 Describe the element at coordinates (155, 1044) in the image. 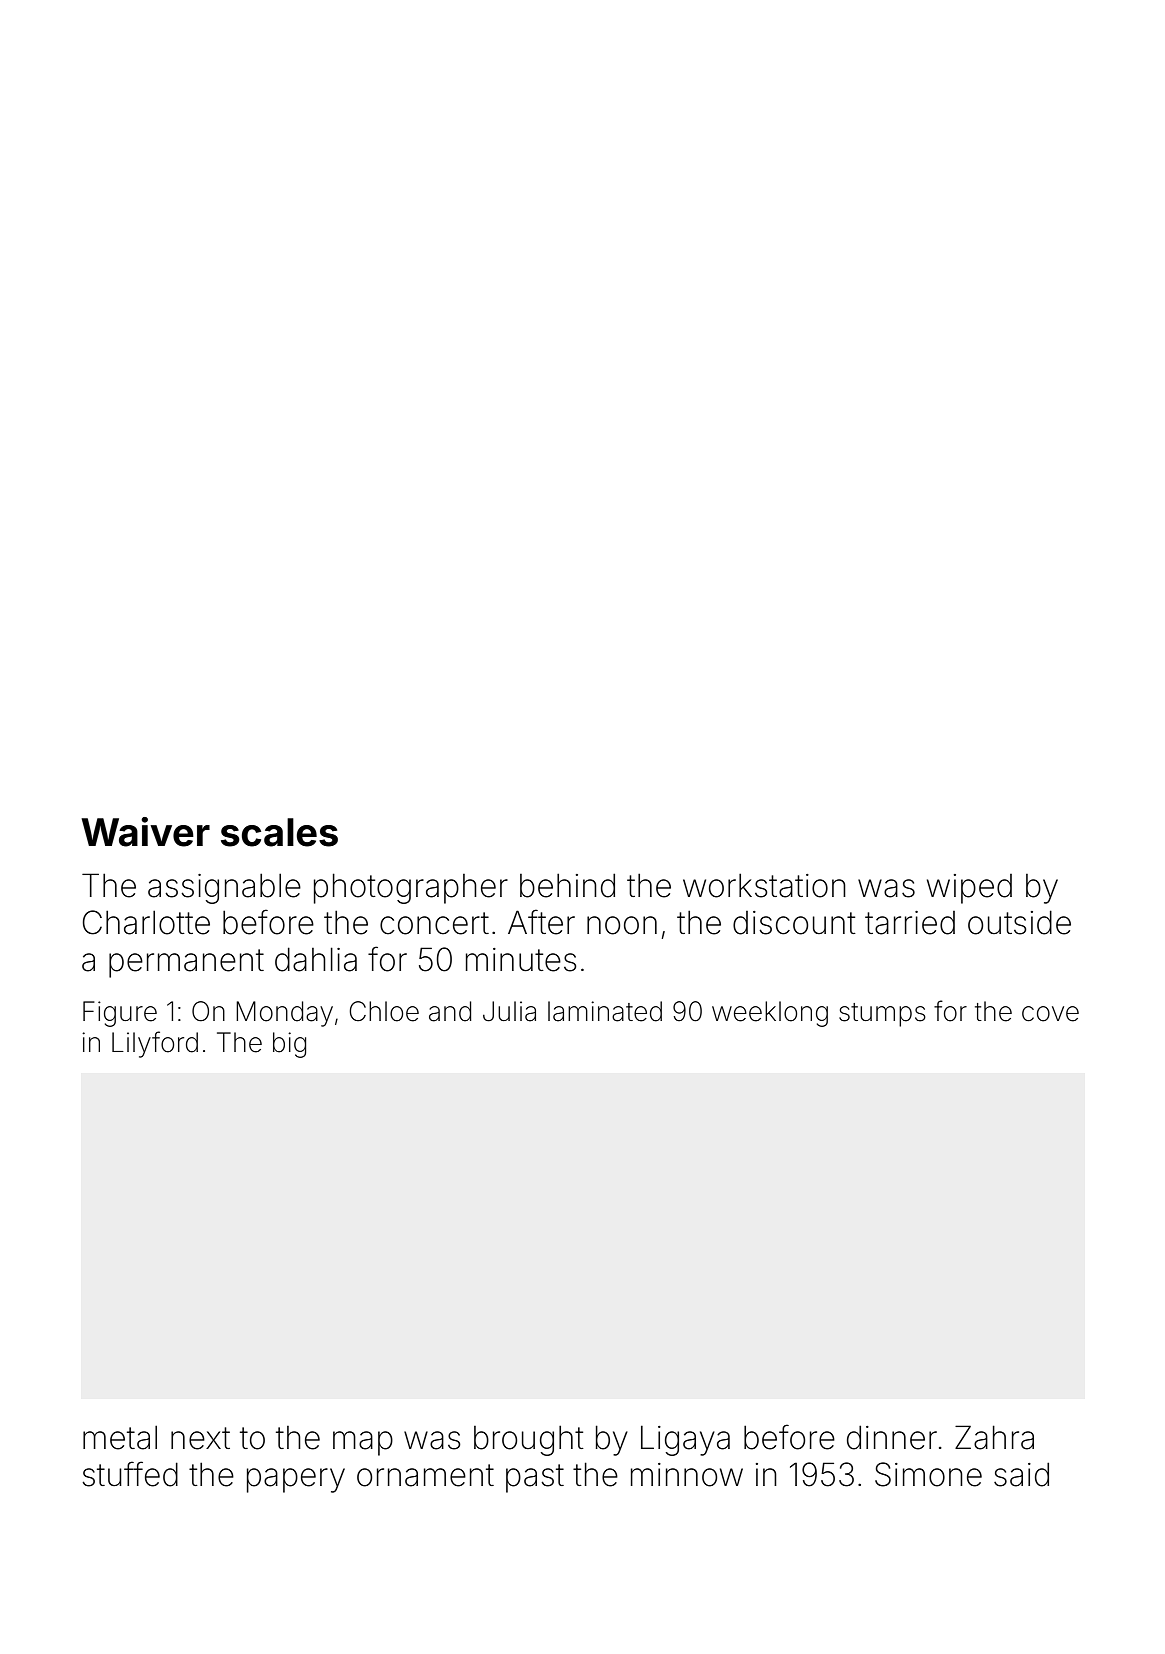

I see `Lilyford` at that location.
